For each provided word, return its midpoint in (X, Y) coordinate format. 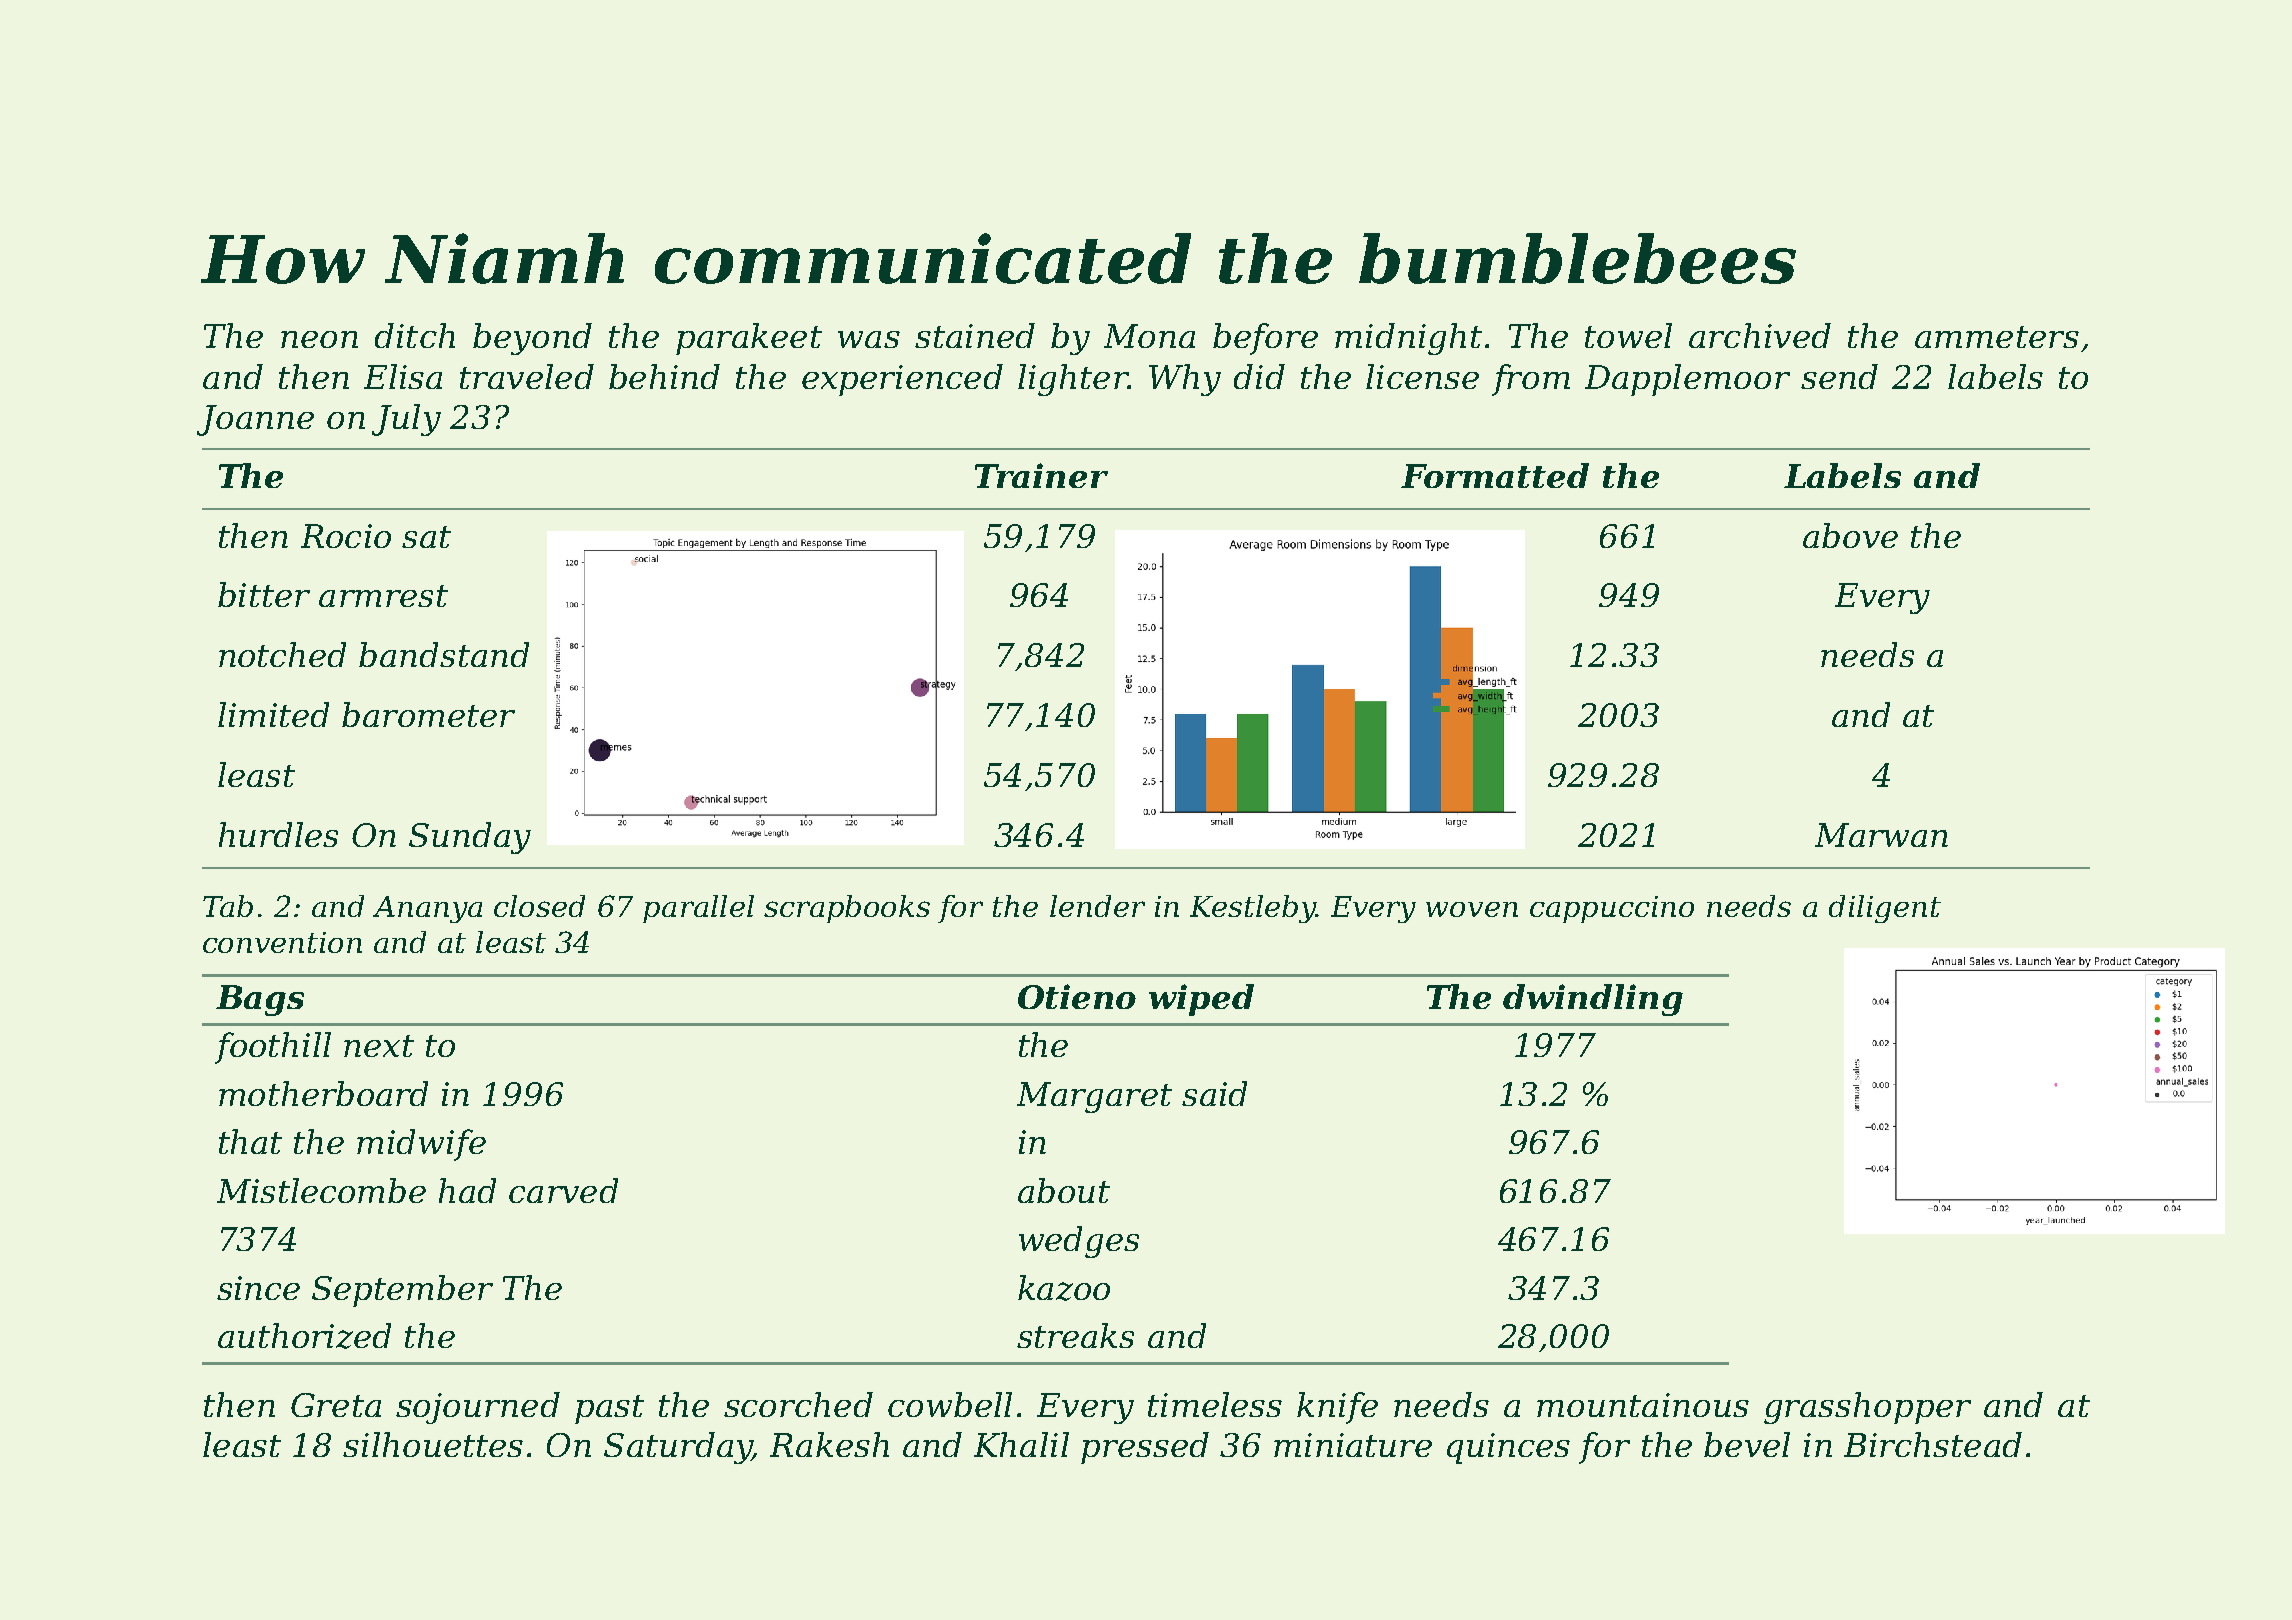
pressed (1145, 1448)
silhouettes (433, 1444)
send (1839, 376)
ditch (415, 335)
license (1422, 376)
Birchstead (1933, 1444)
